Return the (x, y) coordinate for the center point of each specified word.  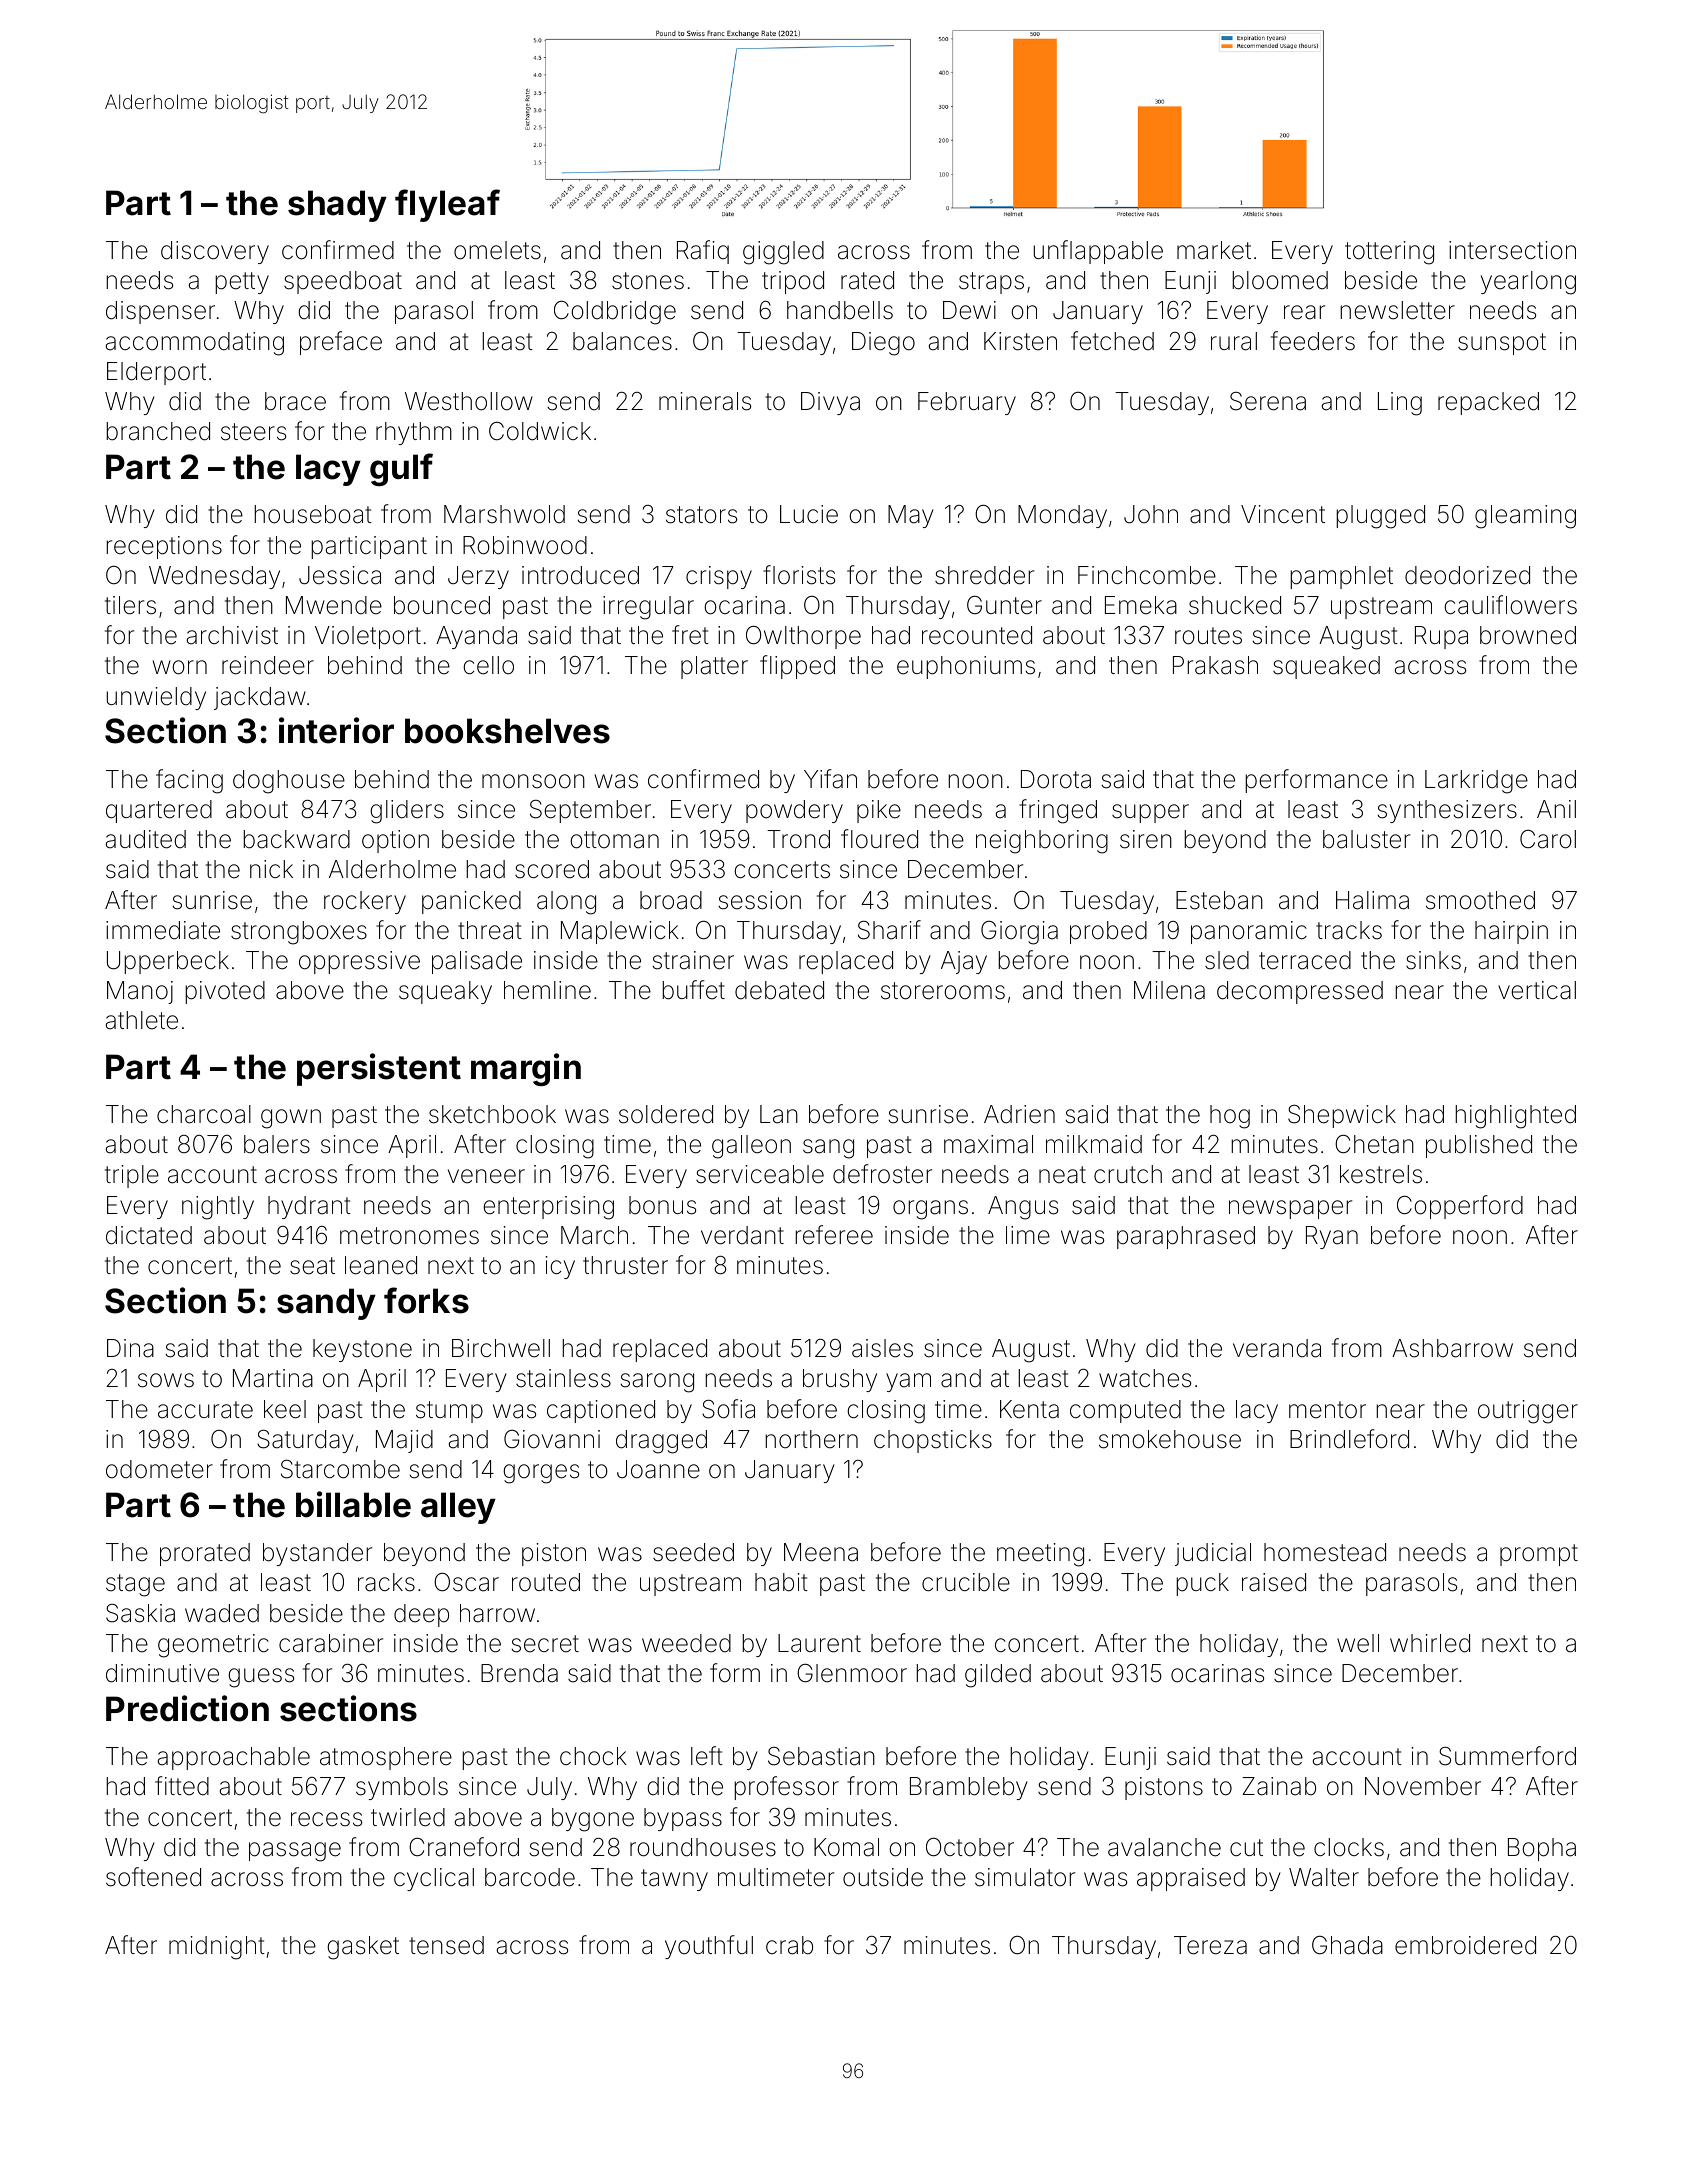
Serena (1268, 401)
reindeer (268, 665)
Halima (1372, 900)
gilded (998, 1676)
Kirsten (1020, 341)
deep (421, 1615)
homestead (1325, 1552)
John (1151, 514)
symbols (402, 1788)
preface (341, 343)
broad (671, 900)
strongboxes (299, 933)
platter (714, 667)
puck (1202, 1584)
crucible (966, 1582)
